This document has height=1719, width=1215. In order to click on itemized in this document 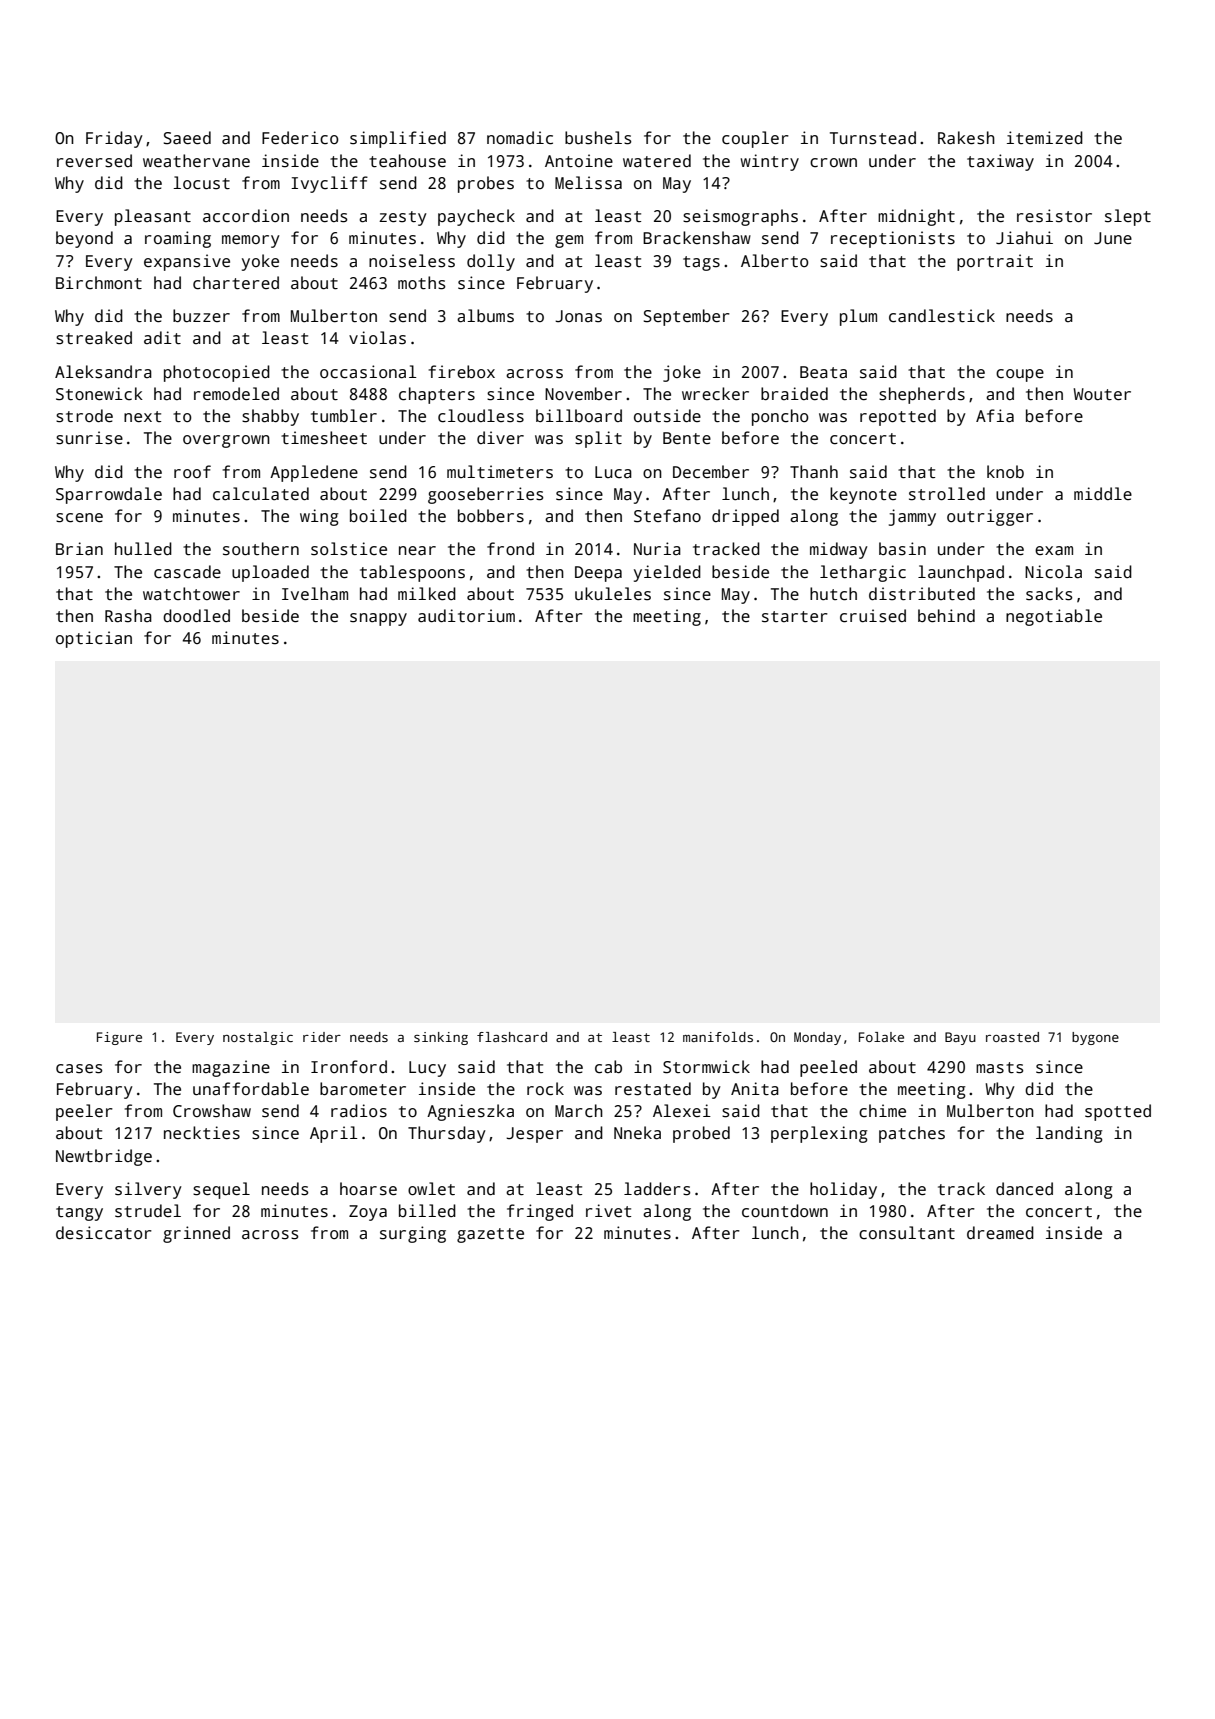, I will do `click(1045, 137)`.
